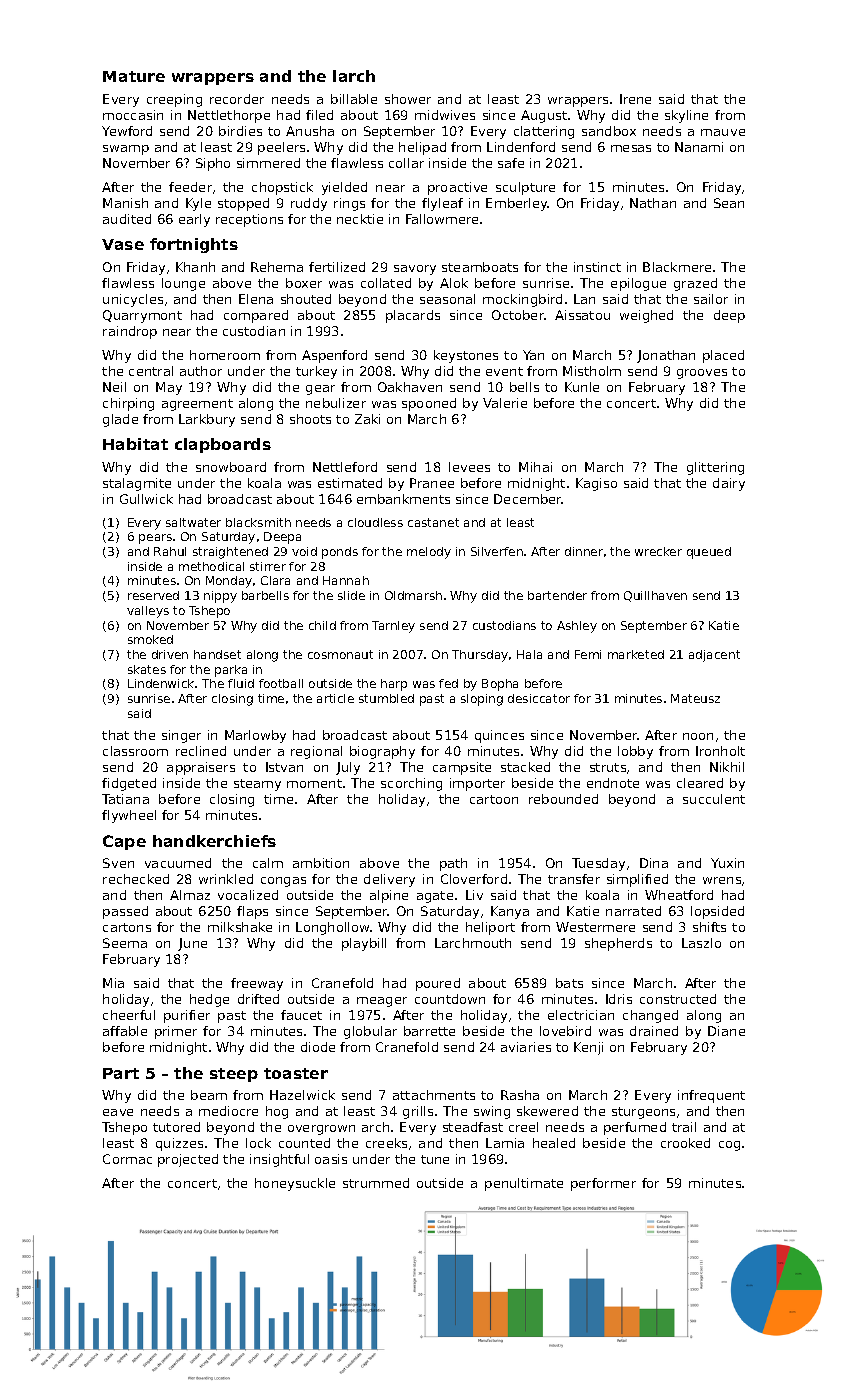 This screenshot has width=849, height=1400. Describe the element at coordinates (520, 1095) in the screenshot. I see `Rasha` at that location.
